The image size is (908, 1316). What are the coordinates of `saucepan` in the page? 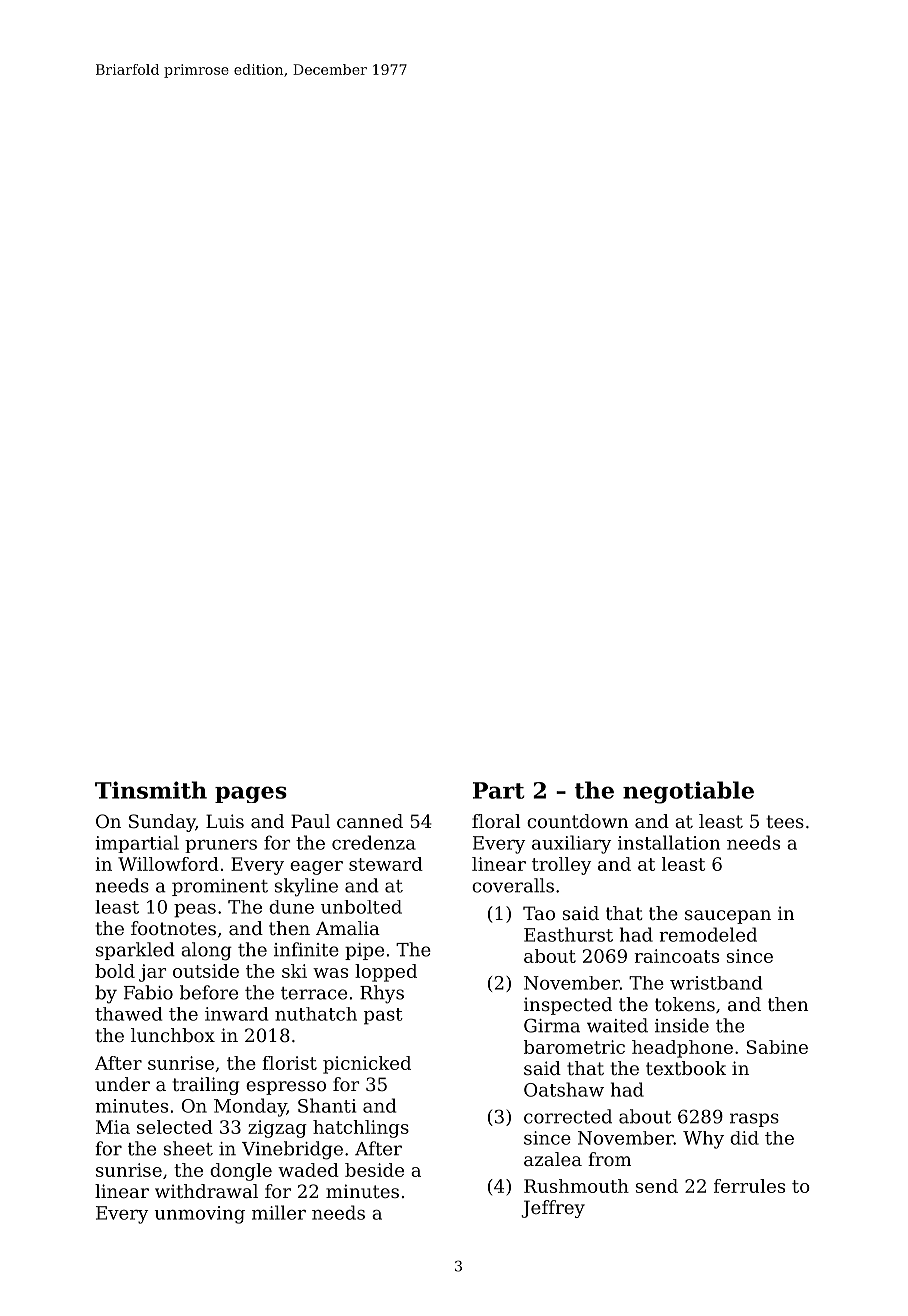 It's located at (728, 917).
